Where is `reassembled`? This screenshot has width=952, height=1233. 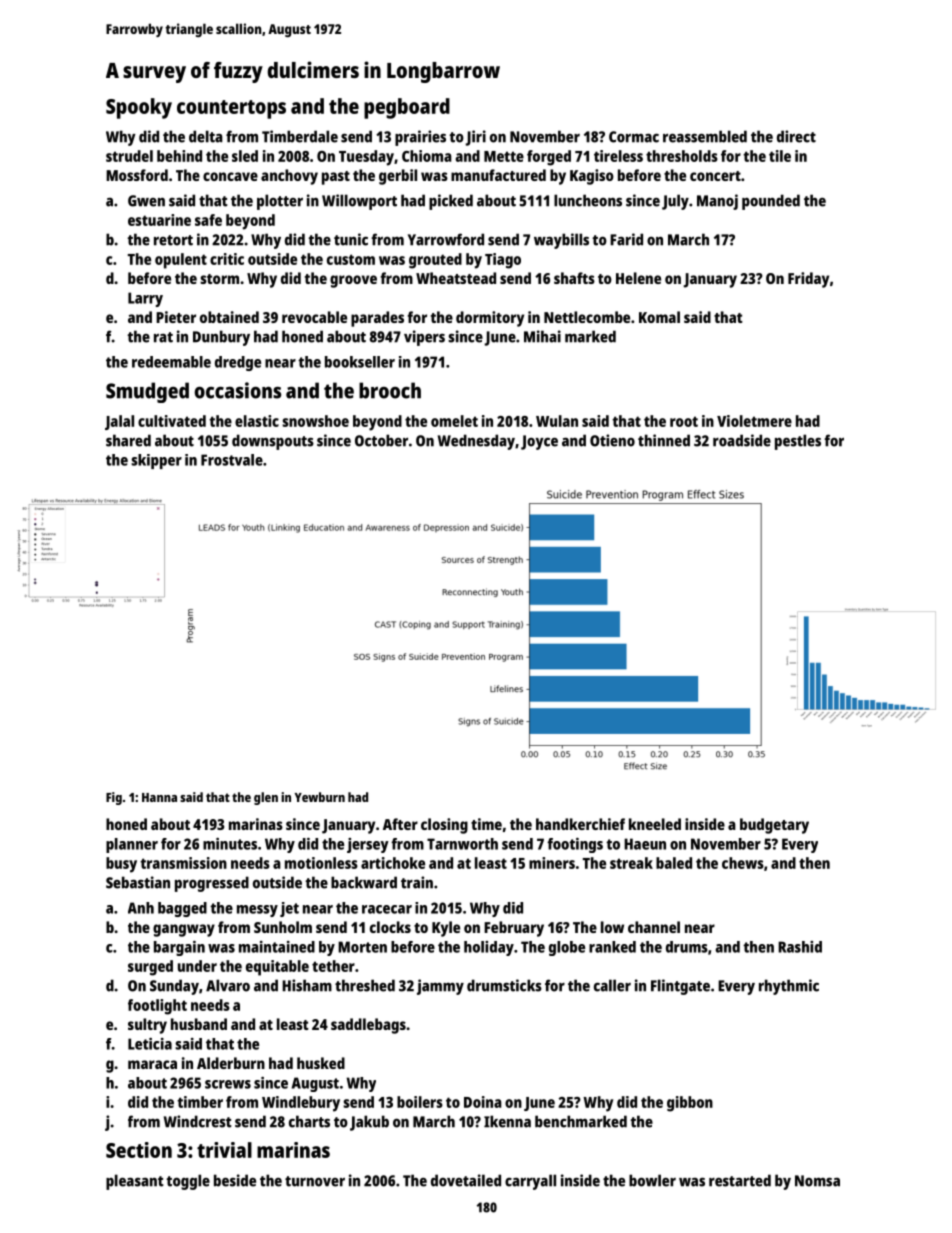
reassembled is located at coordinates (705, 136).
